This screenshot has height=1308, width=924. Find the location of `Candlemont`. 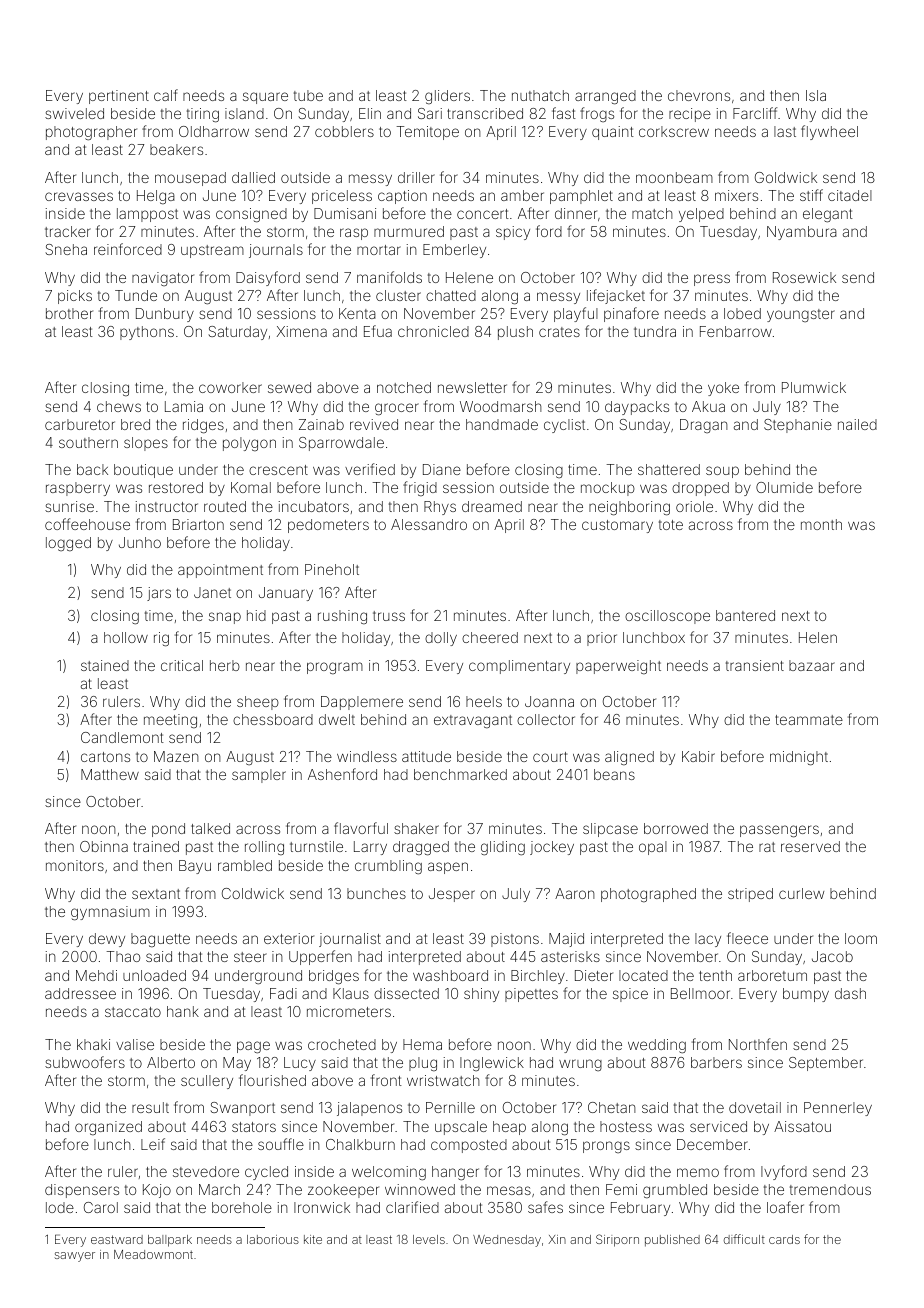

Candlemont is located at coordinates (122, 737).
